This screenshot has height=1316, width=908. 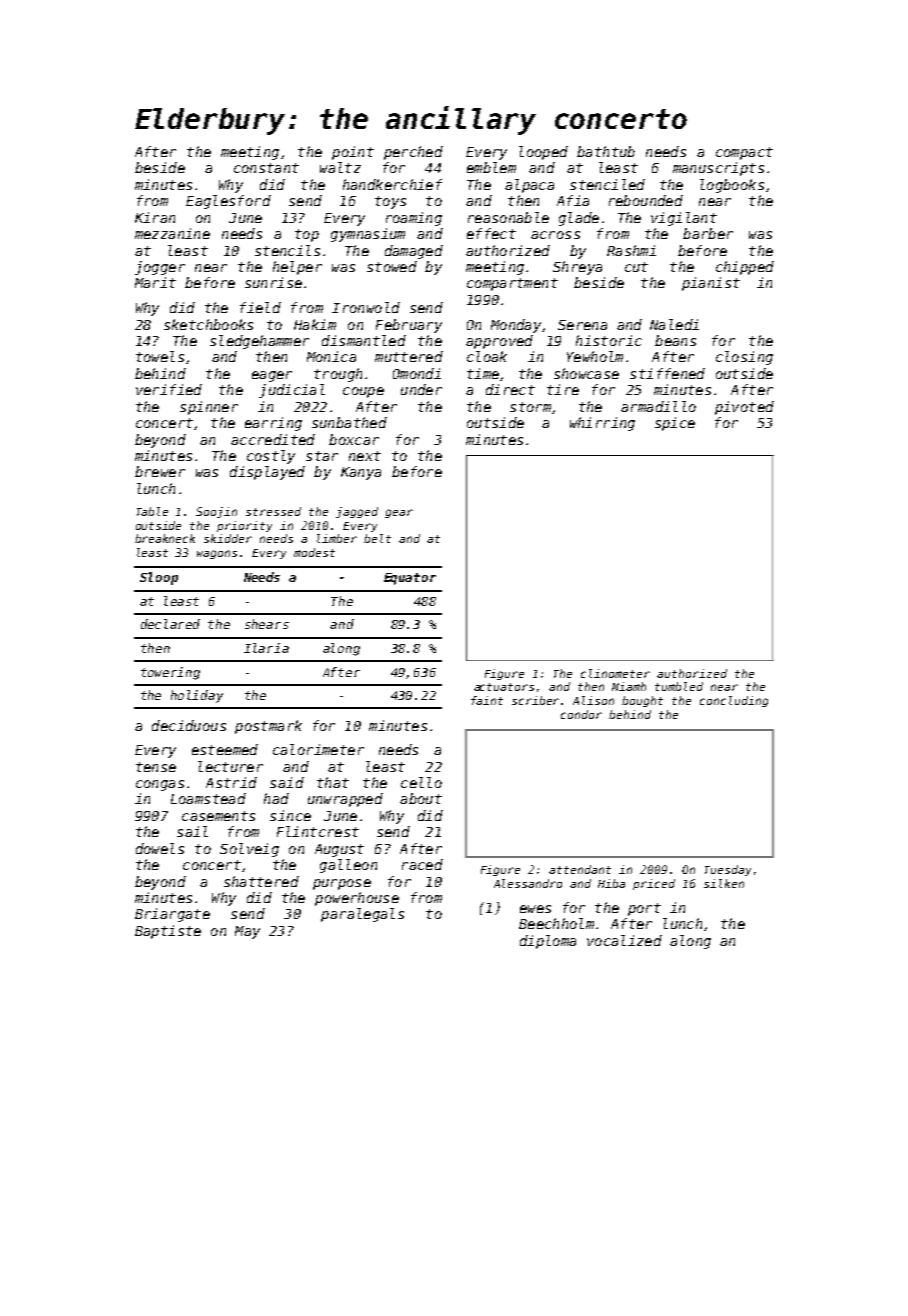 What do you see at coordinates (410, 579) in the screenshot?
I see `Equator` at bounding box center [410, 579].
